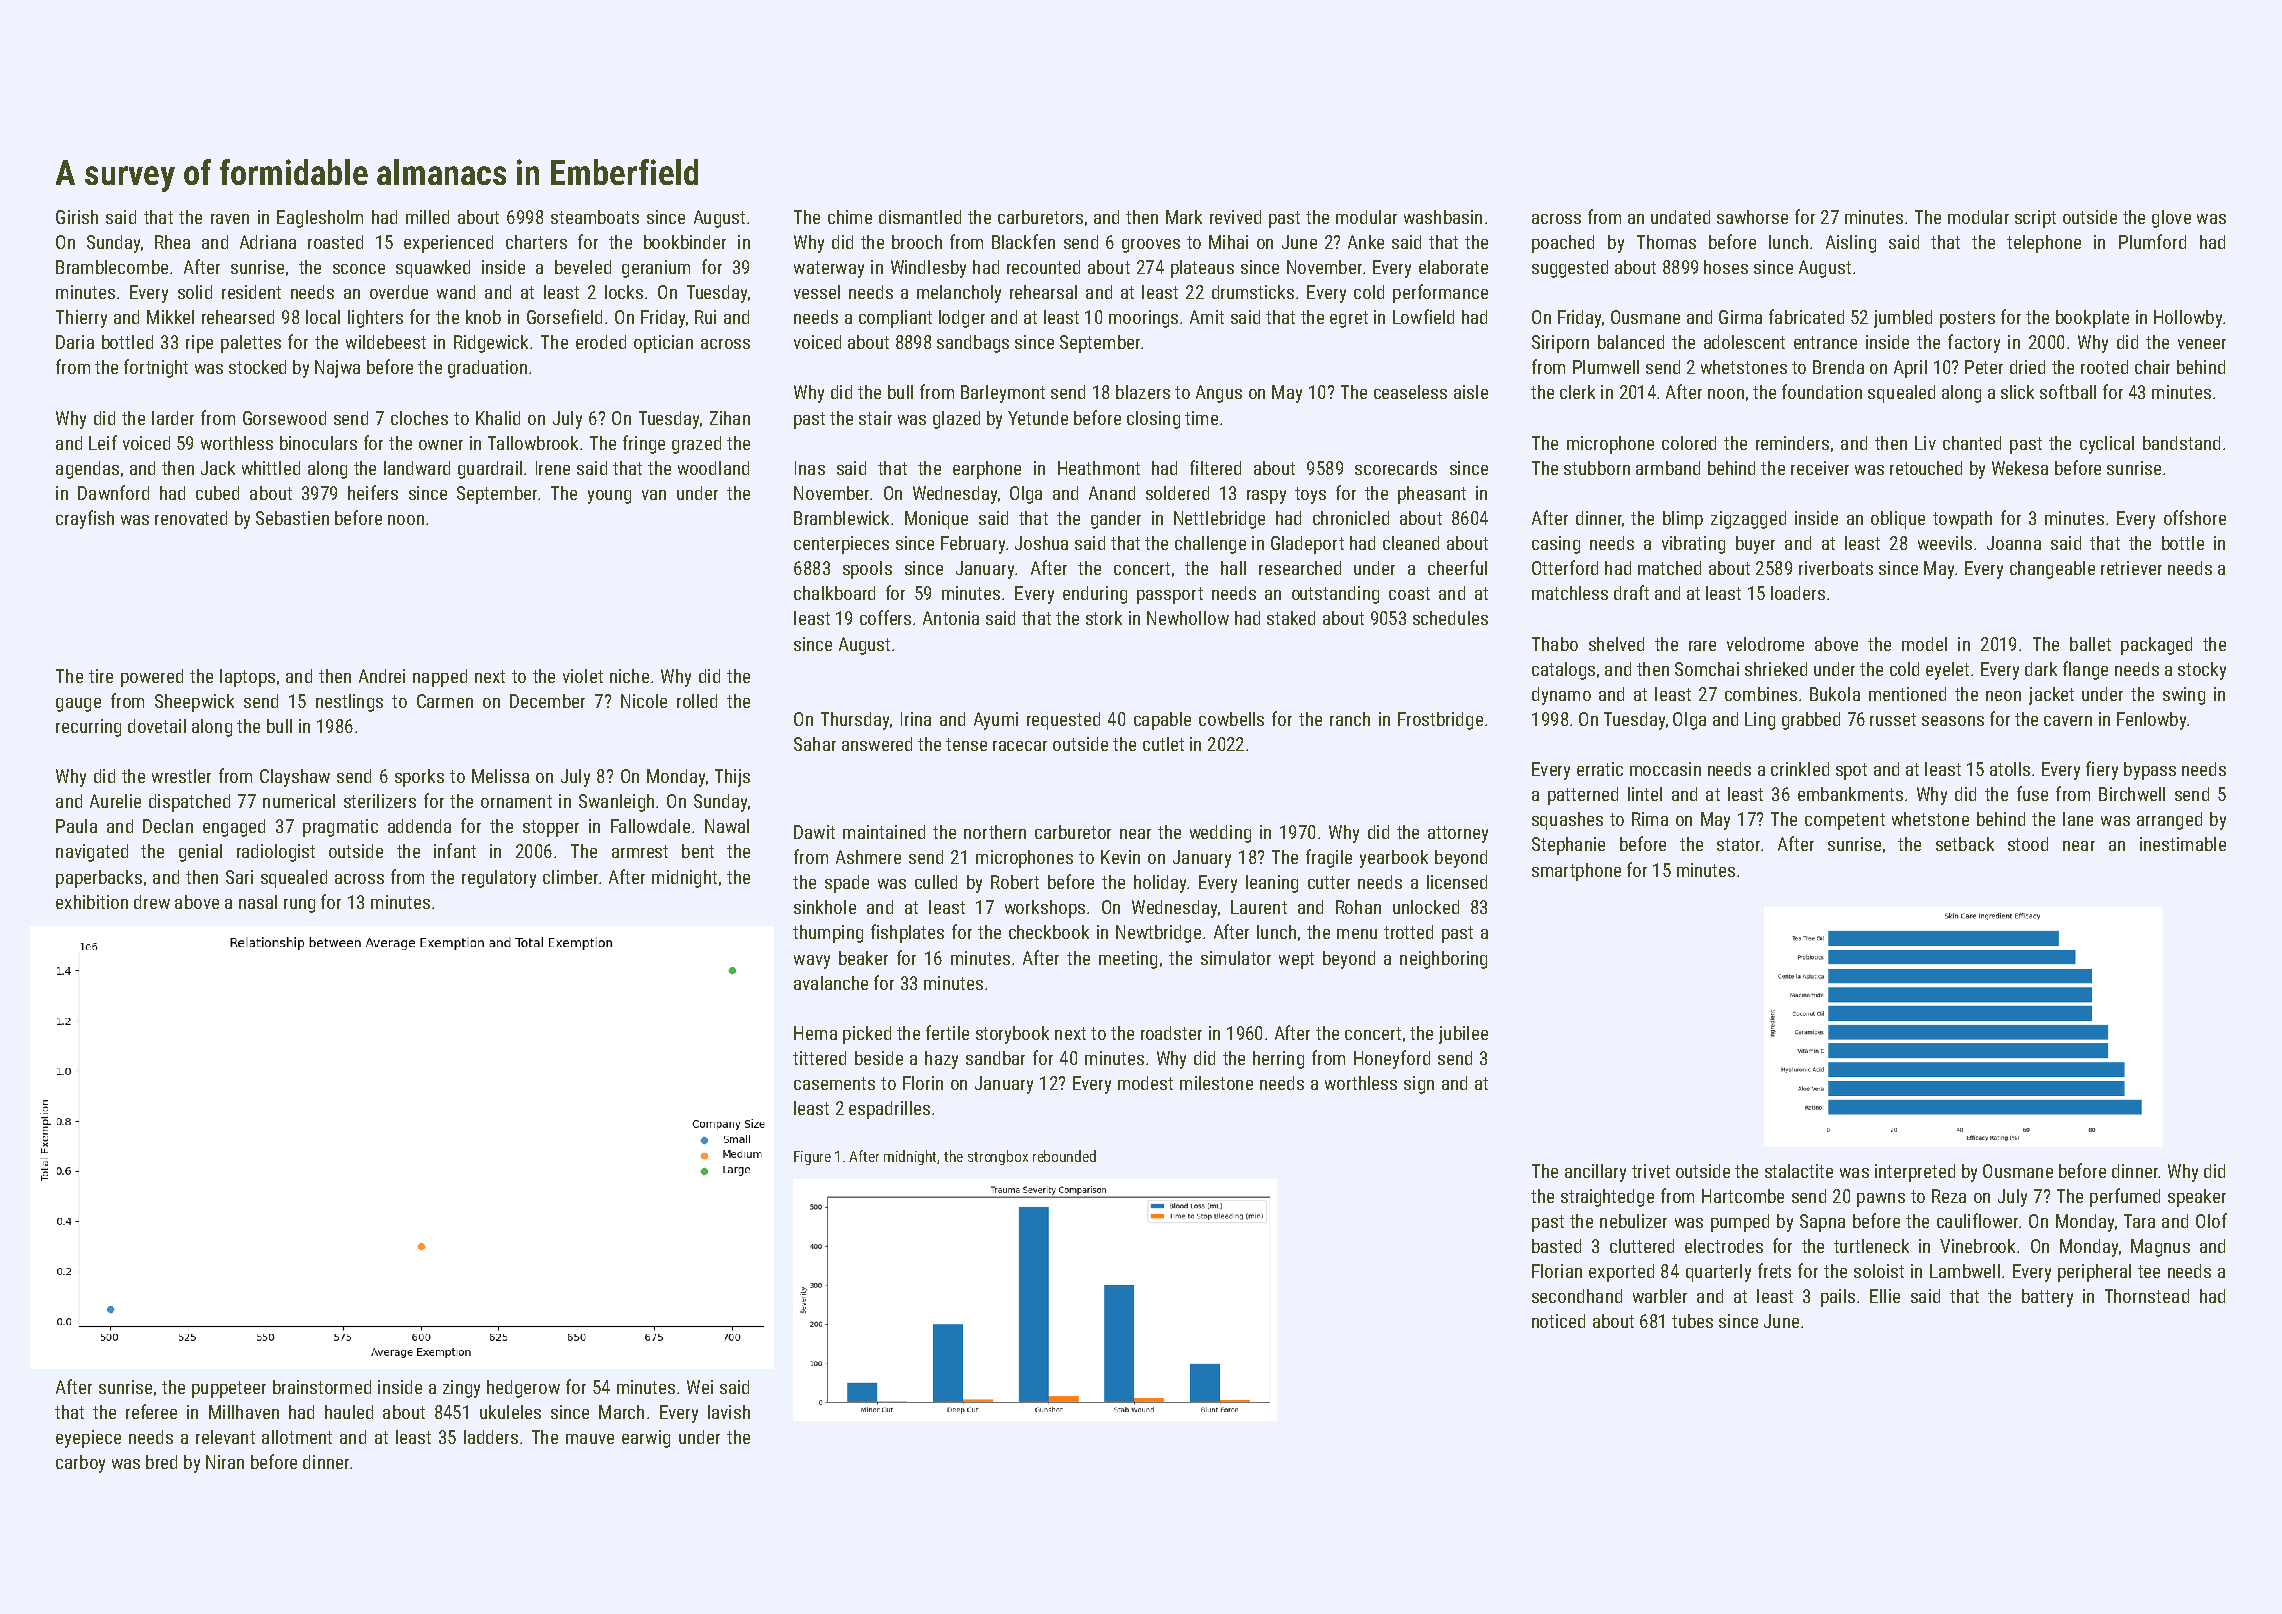  Describe the element at coordinates (646, 1439) in the image. I see `earwig` at that location.
